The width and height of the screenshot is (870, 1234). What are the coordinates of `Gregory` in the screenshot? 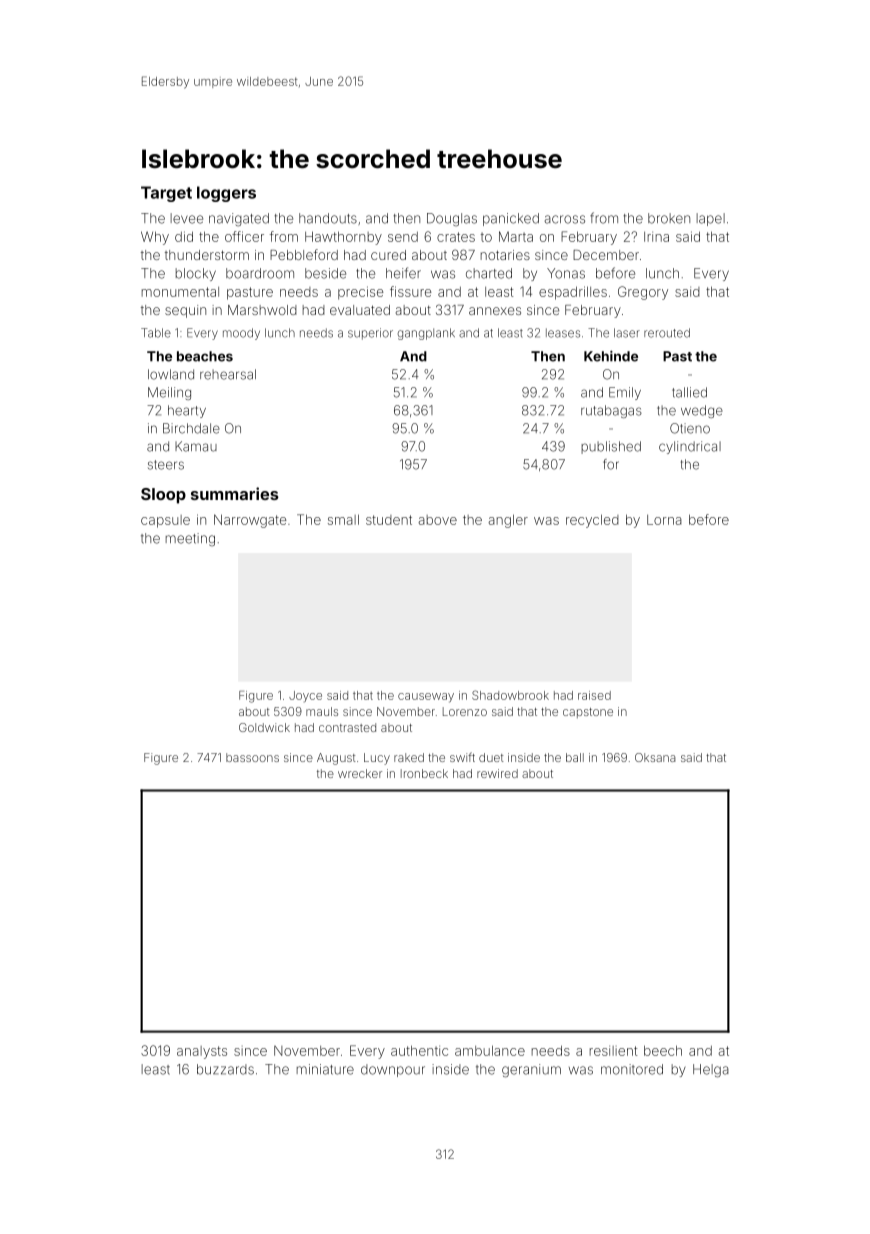 It's located at (643, 293).
